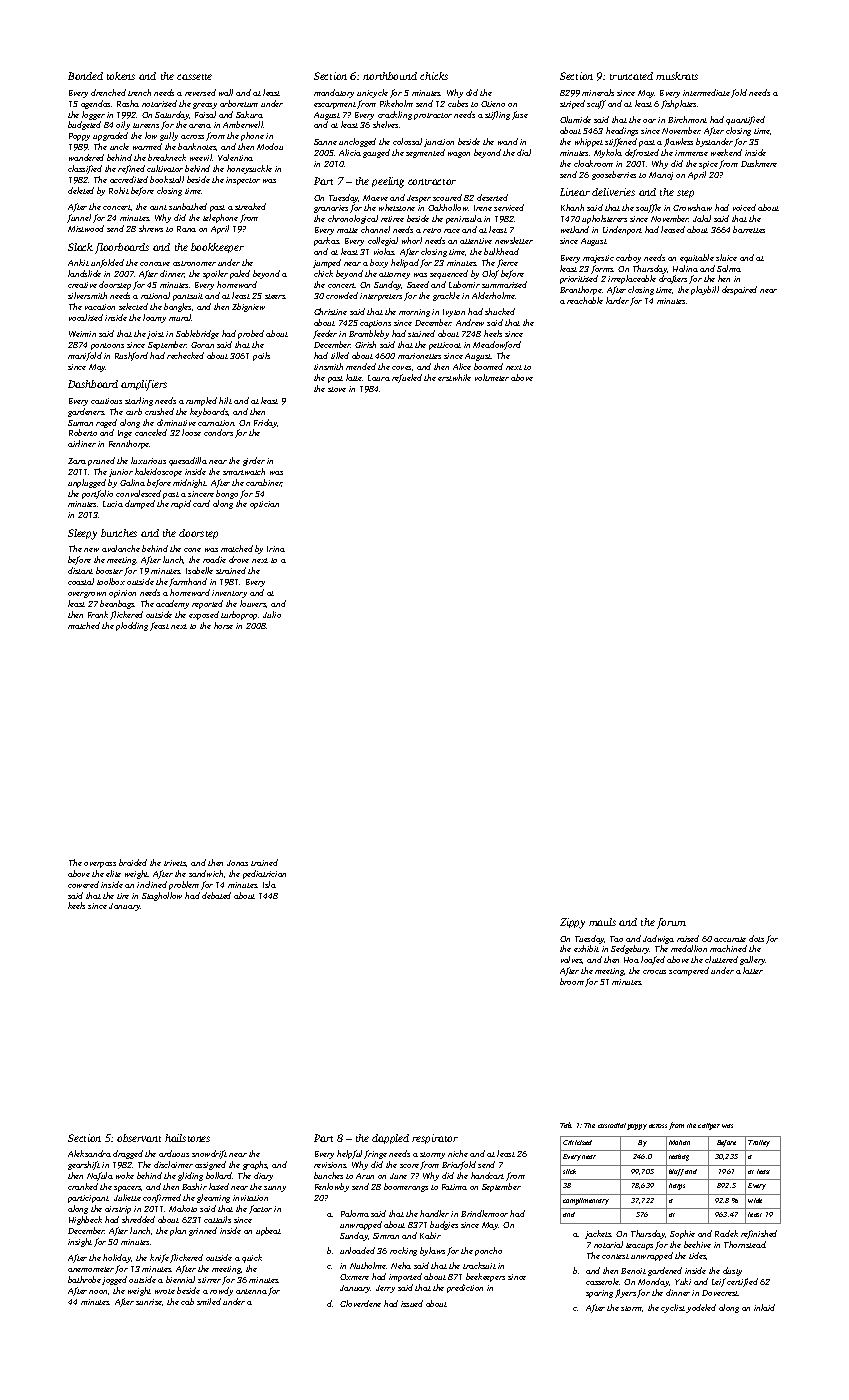  Describe the element at coordinates (677, 76) in the page. I see `muskrats` at that location.
